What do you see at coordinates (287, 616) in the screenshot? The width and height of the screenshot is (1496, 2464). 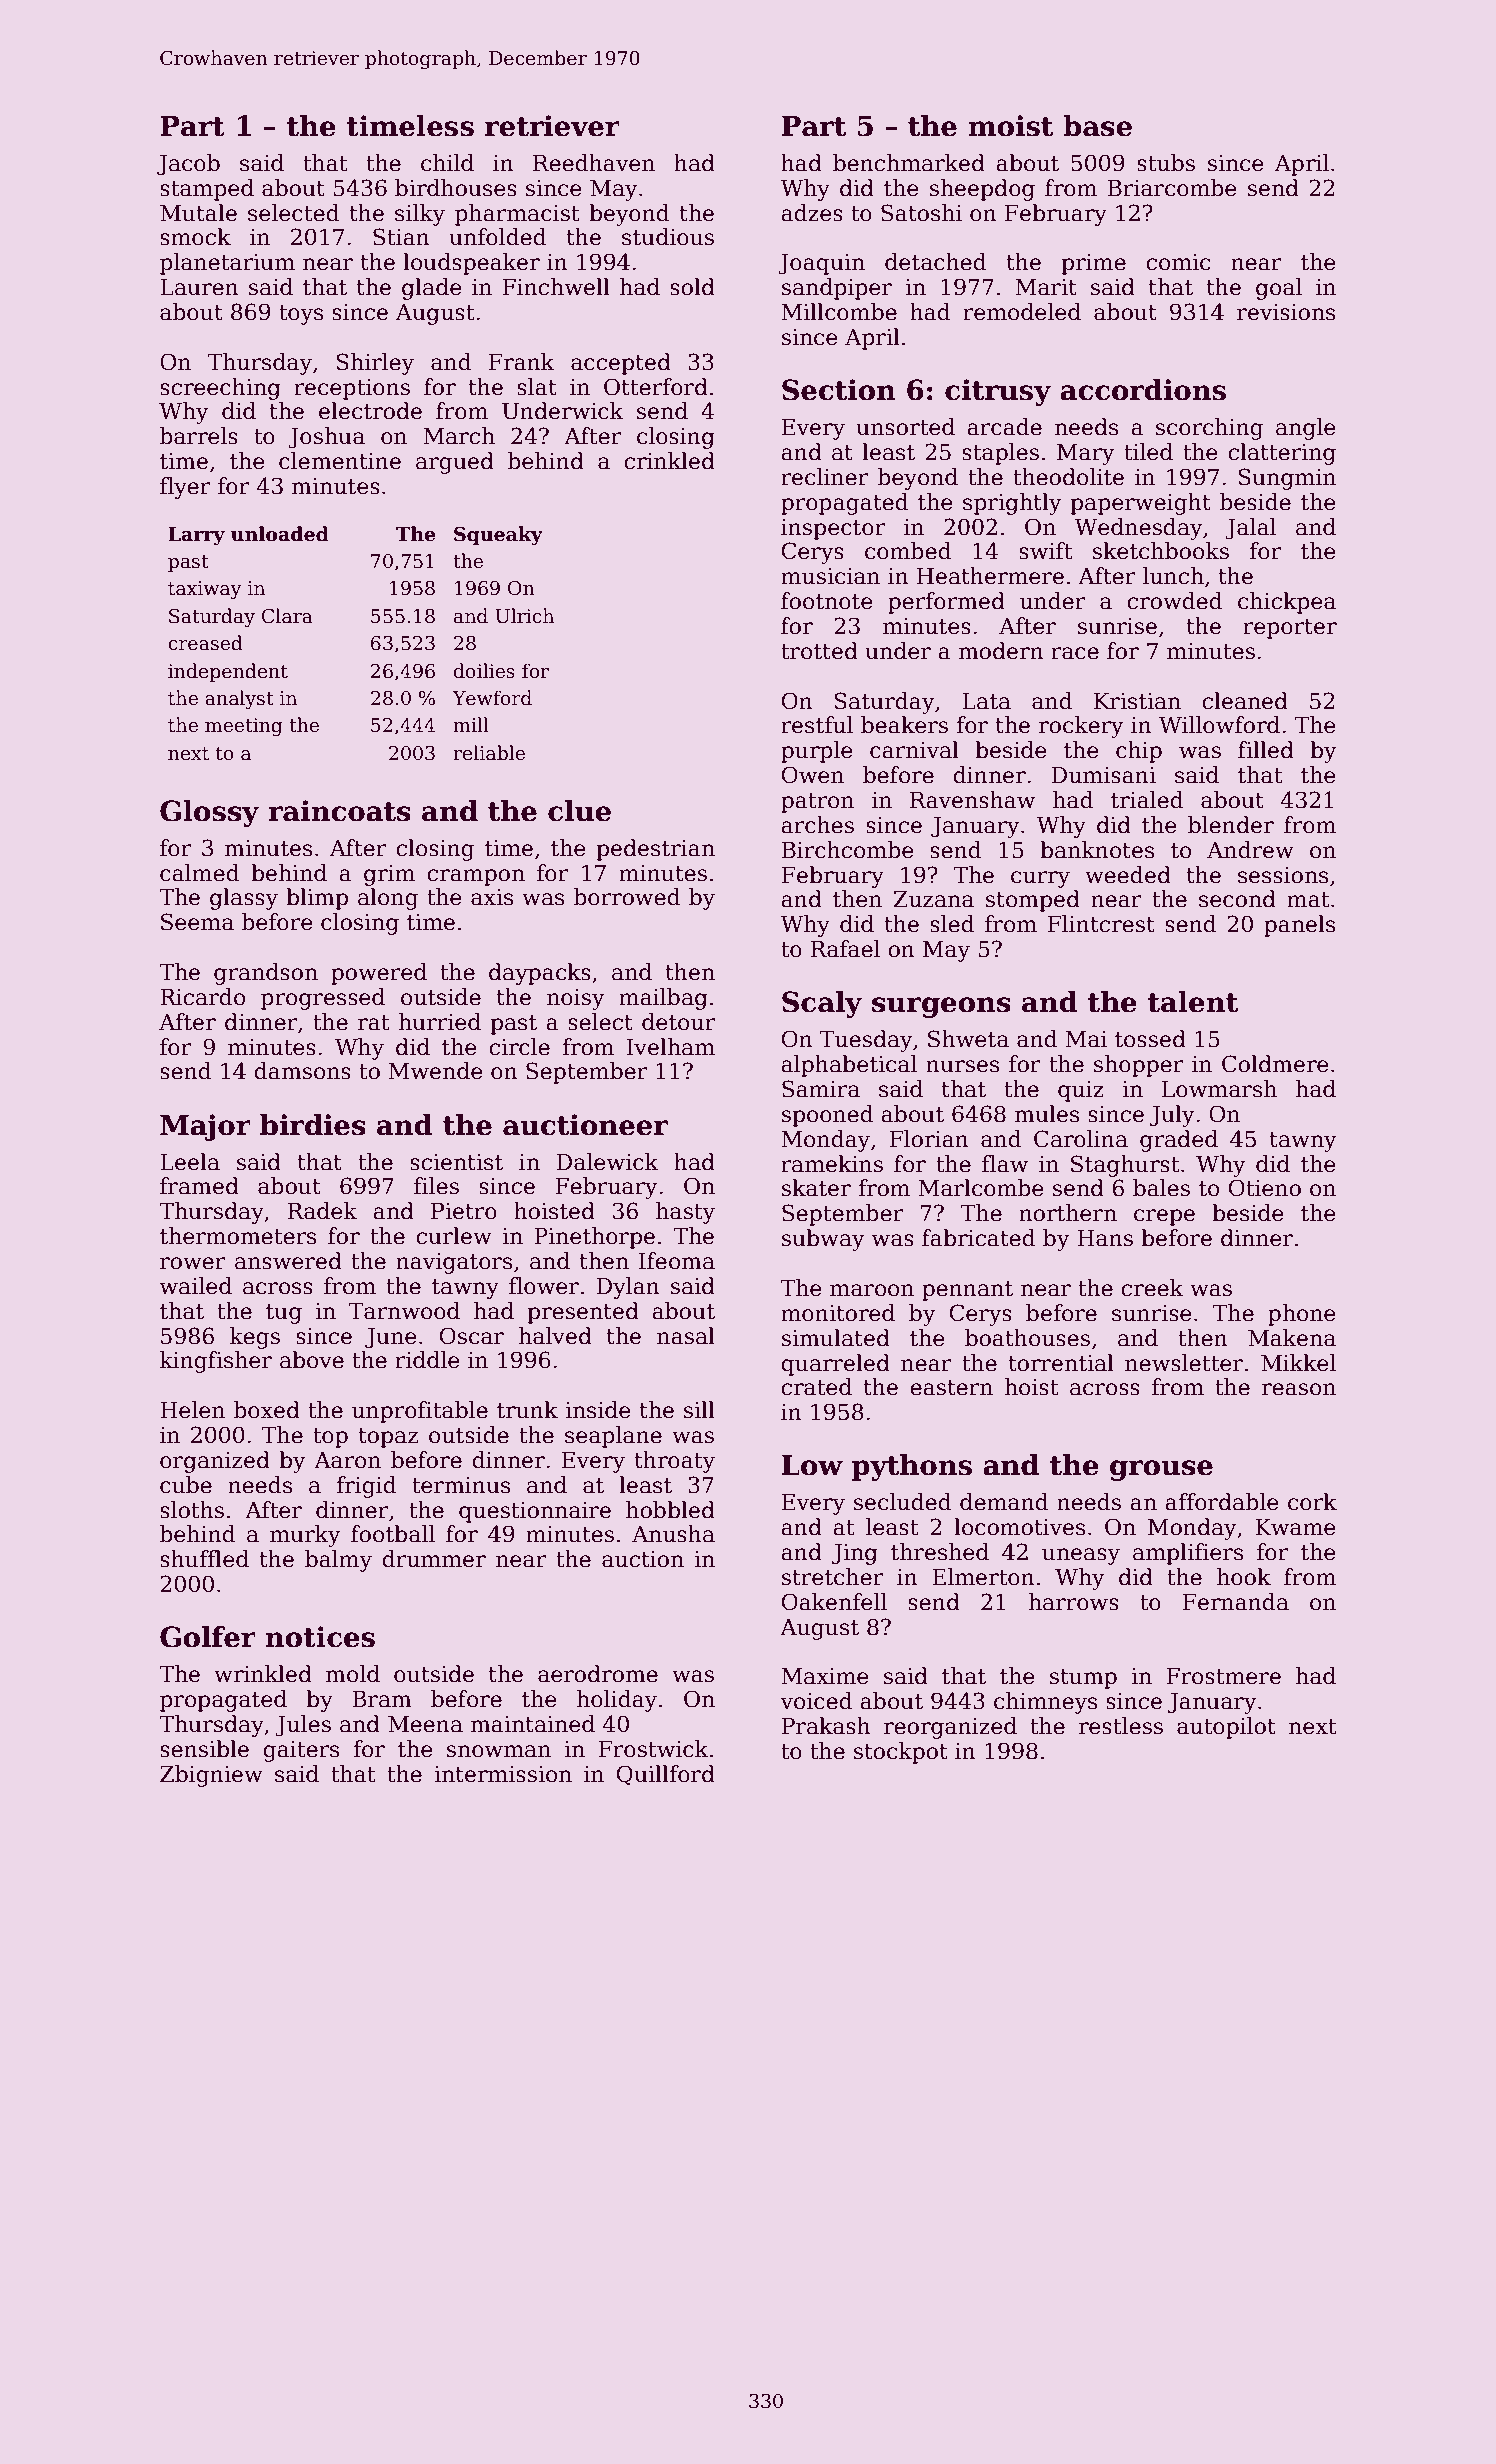 I see `Clara` at bounding box center [287, 616].
